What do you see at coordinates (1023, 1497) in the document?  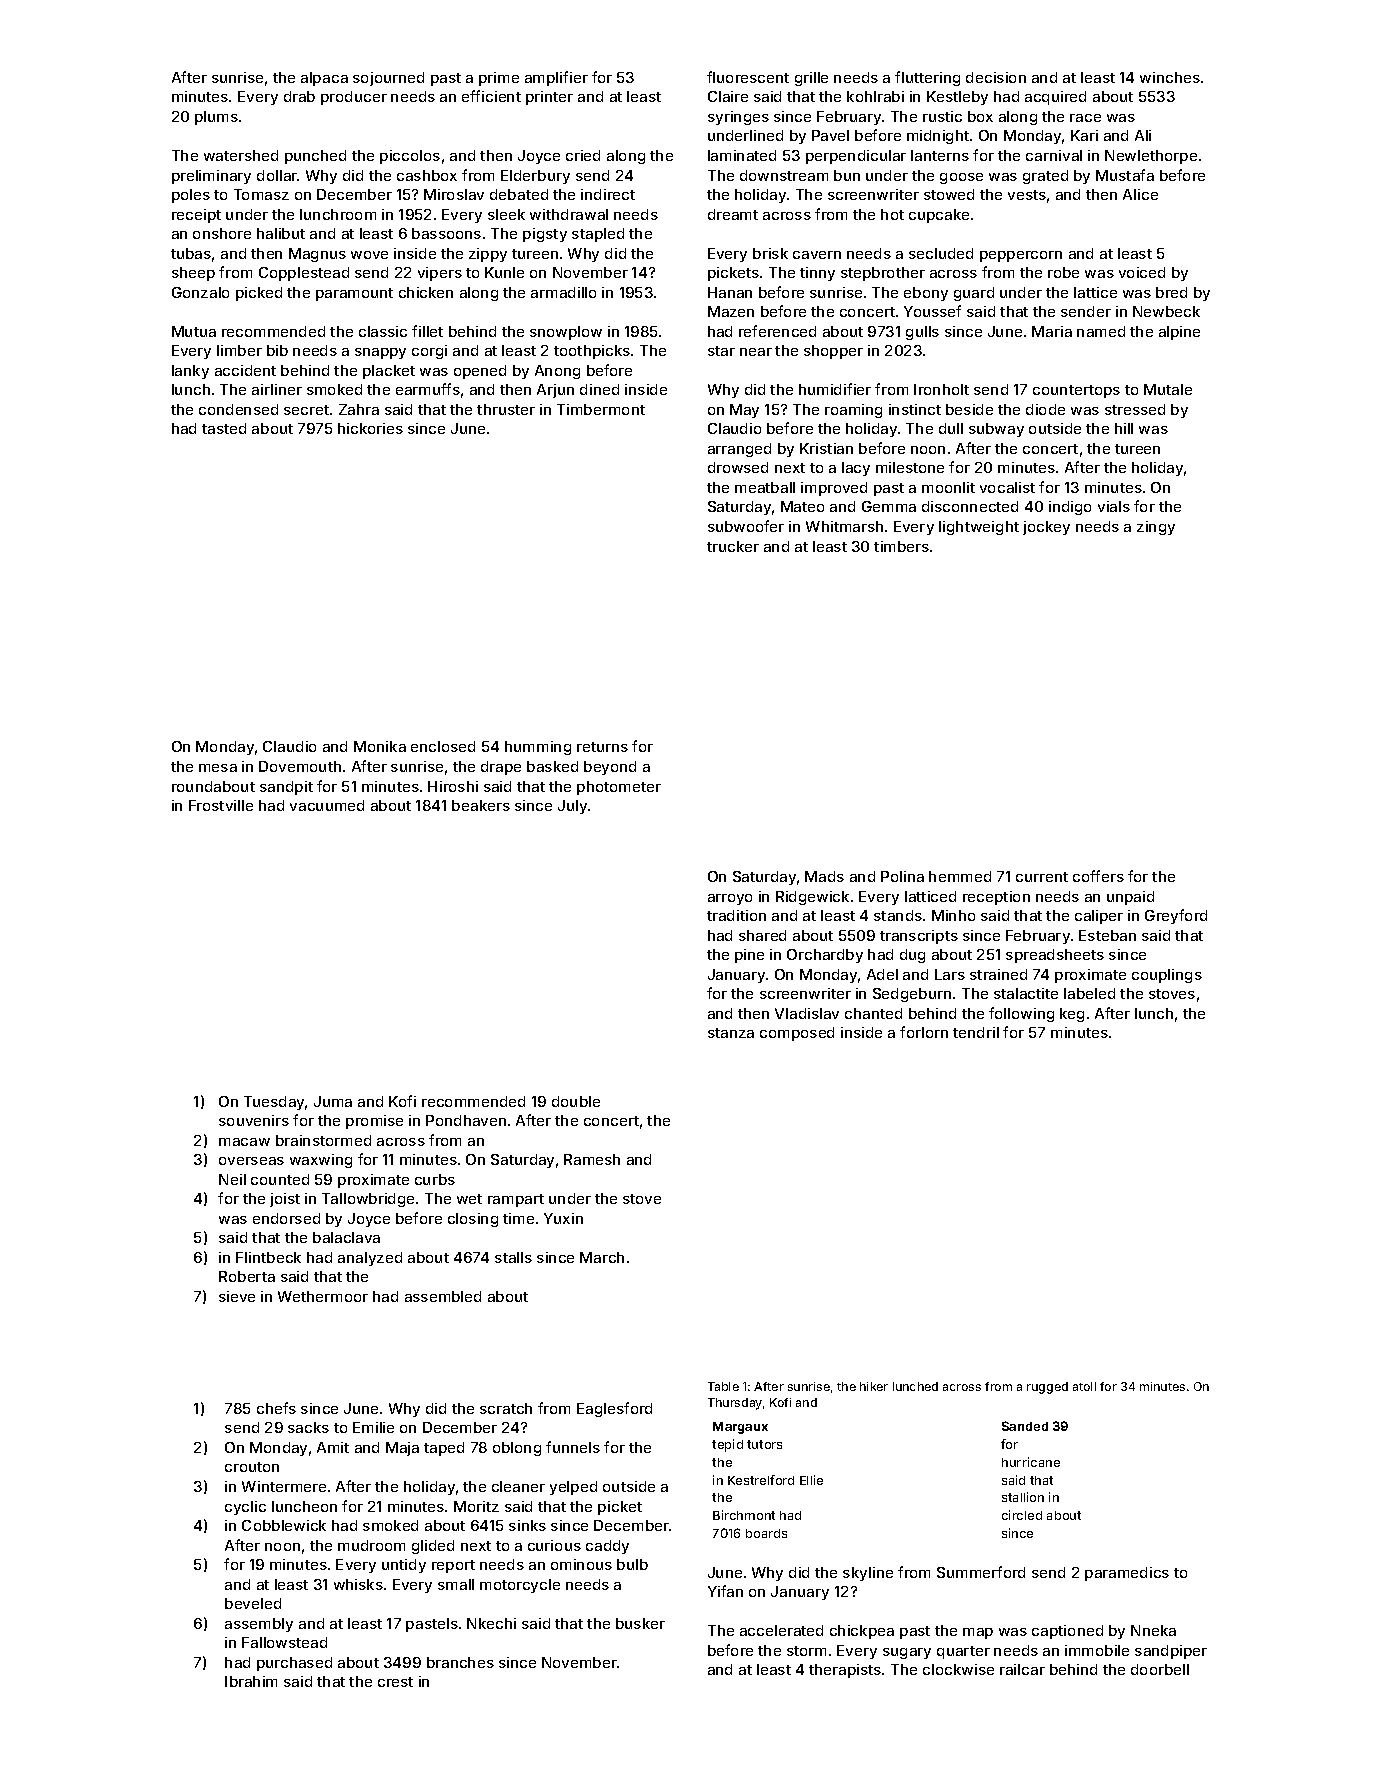 I see `stallion` at bounding box center [1023, 1497].
